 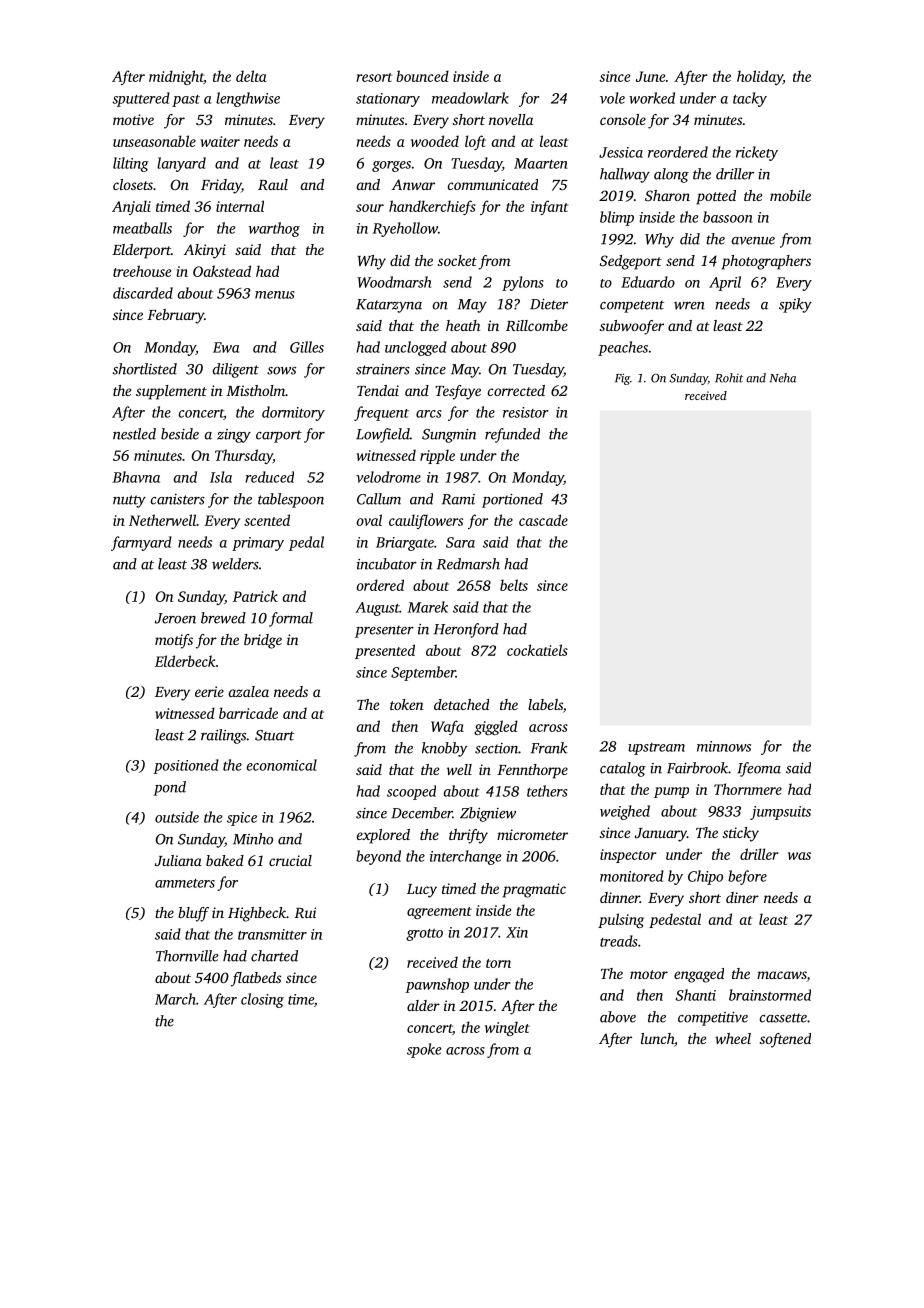 What do you see at coordinates (750, 99) in the page?
I see `tacky` at bounding box center [750, 99].
